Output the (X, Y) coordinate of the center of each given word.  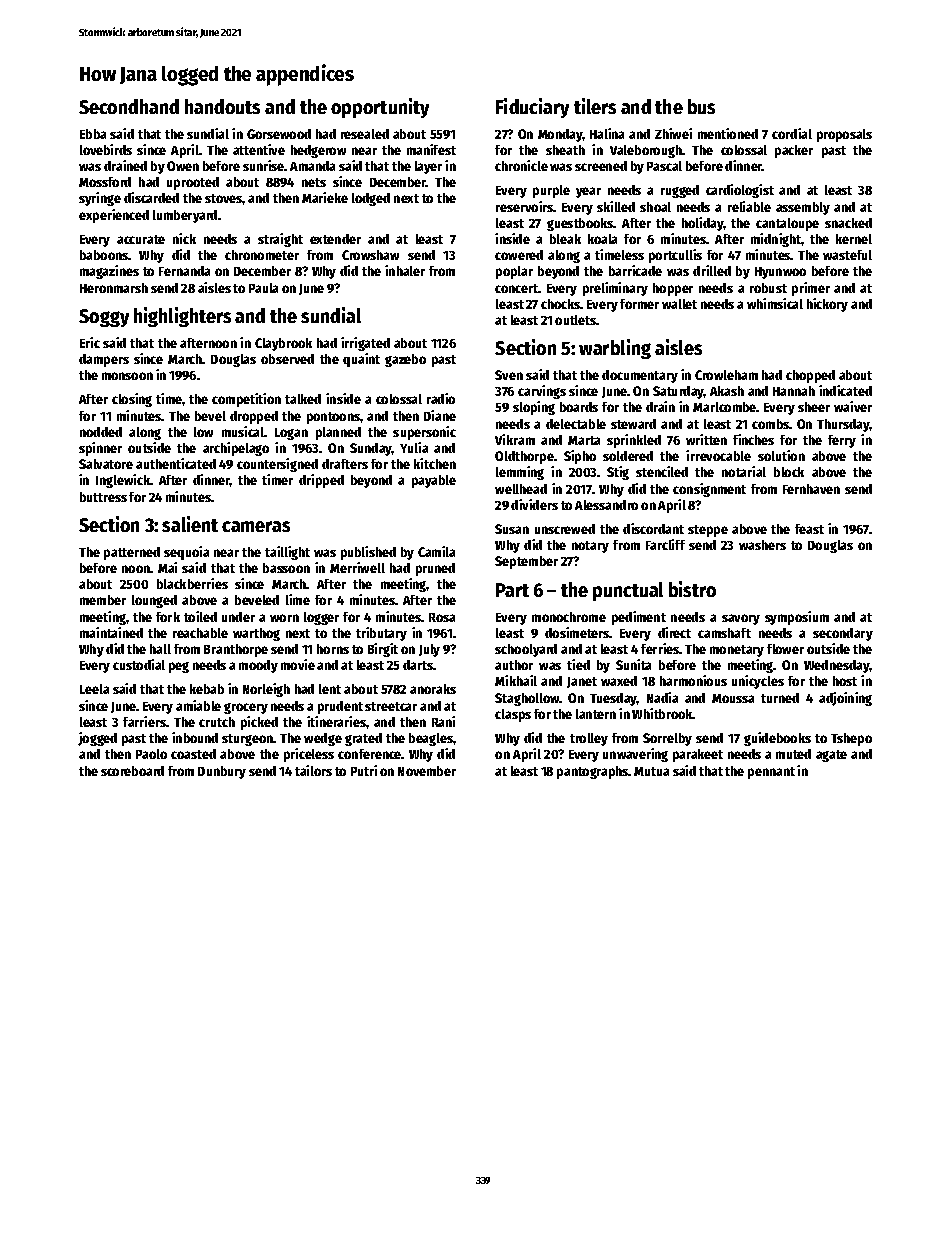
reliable (749, 206)
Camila (436, 551)
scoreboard (132, 771)
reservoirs (525, 206)
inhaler (405, 270)
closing (132, 400)
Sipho (580, 457)
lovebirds (106, 149)
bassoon (286, 568)
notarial (744, 471)
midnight (776, 240)
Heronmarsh (114, 288)
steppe (708, 531)
